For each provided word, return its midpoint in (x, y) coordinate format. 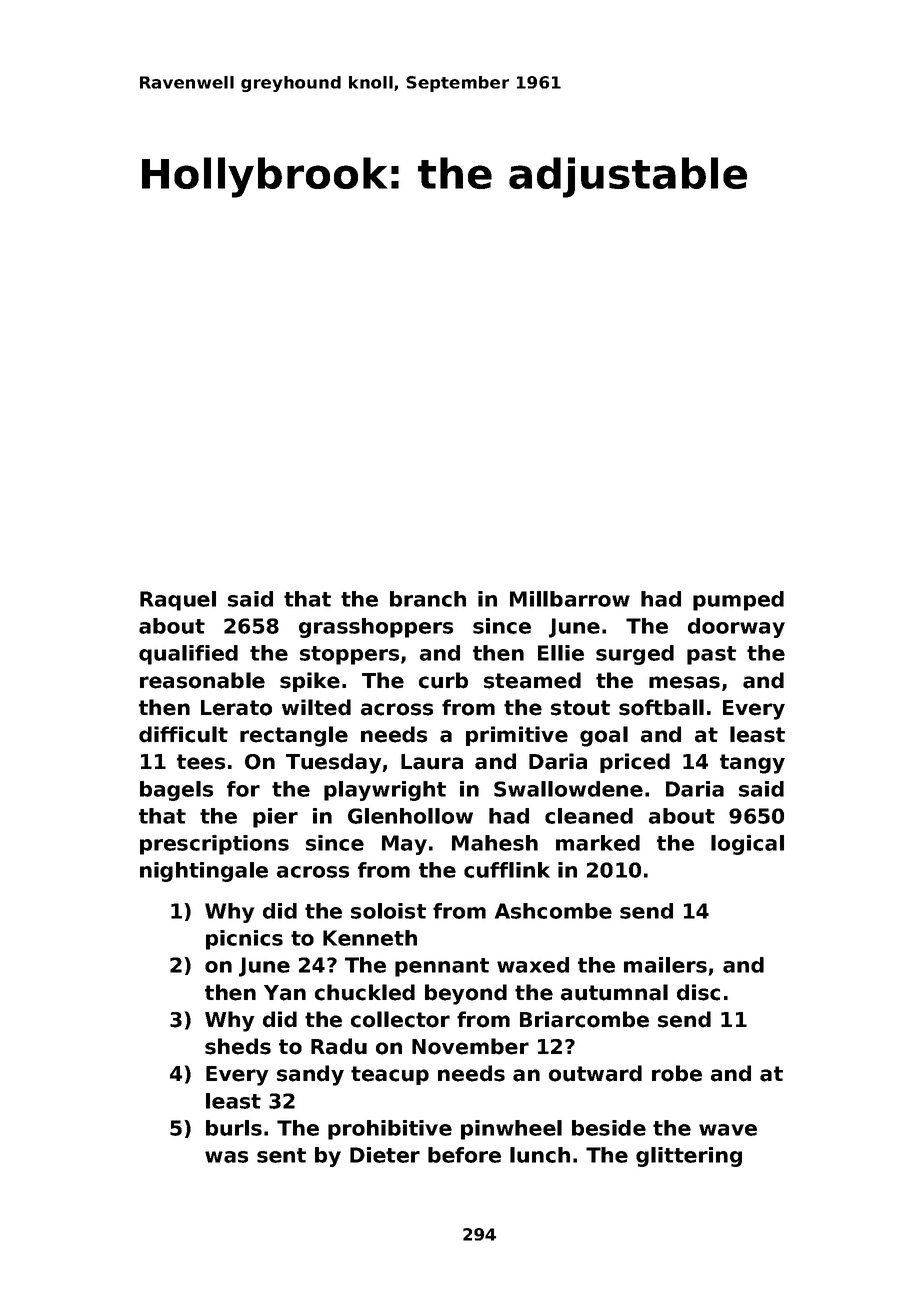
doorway (736, 628)
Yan (285, 993)
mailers (665, 965)
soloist (388, 911)
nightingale (204, 872)
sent (281, 1155)
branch (428, 599)
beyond (466, 994)
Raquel (178, 601)
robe (677, 1073)
